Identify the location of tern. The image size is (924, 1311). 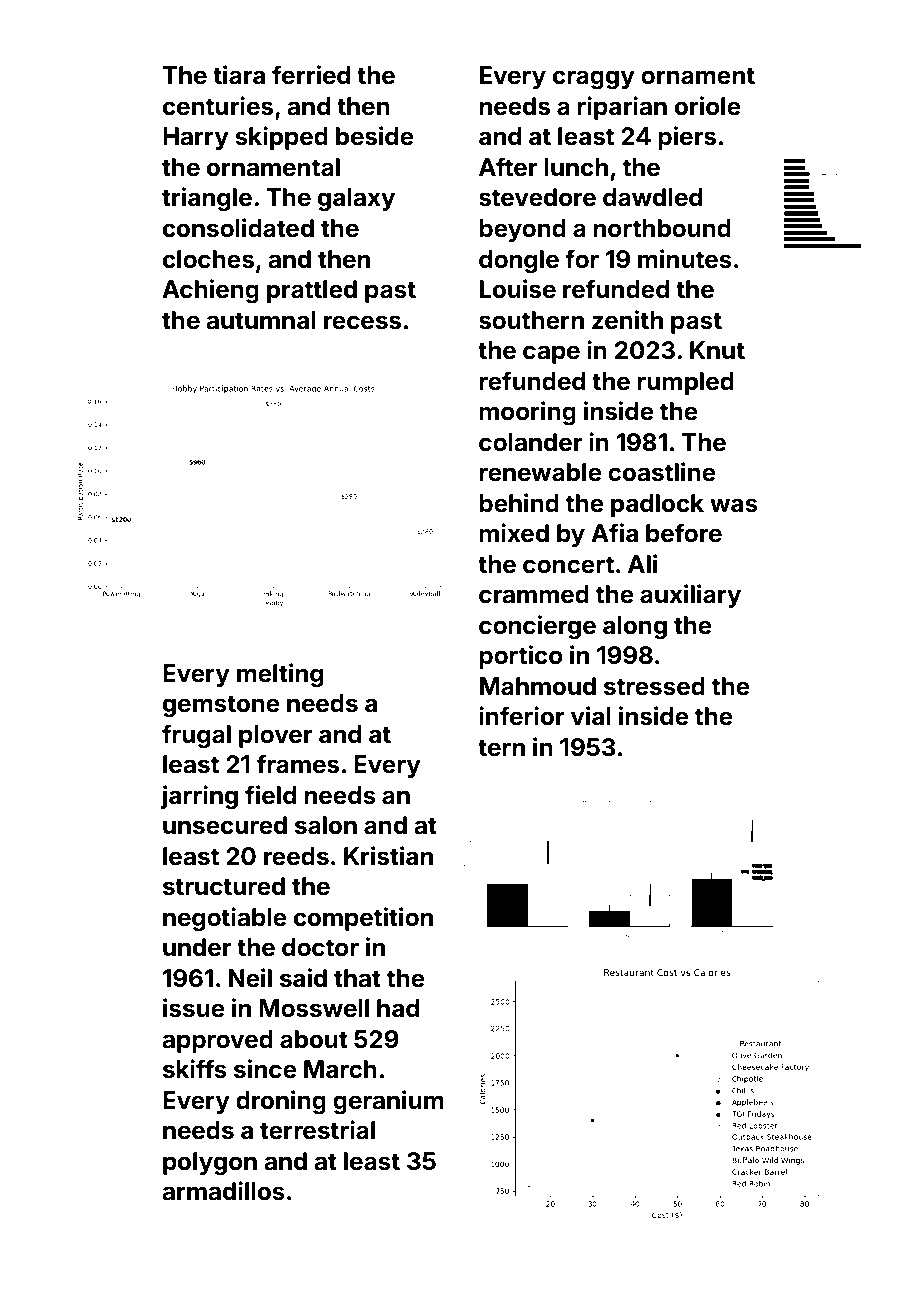
(501, 748).
